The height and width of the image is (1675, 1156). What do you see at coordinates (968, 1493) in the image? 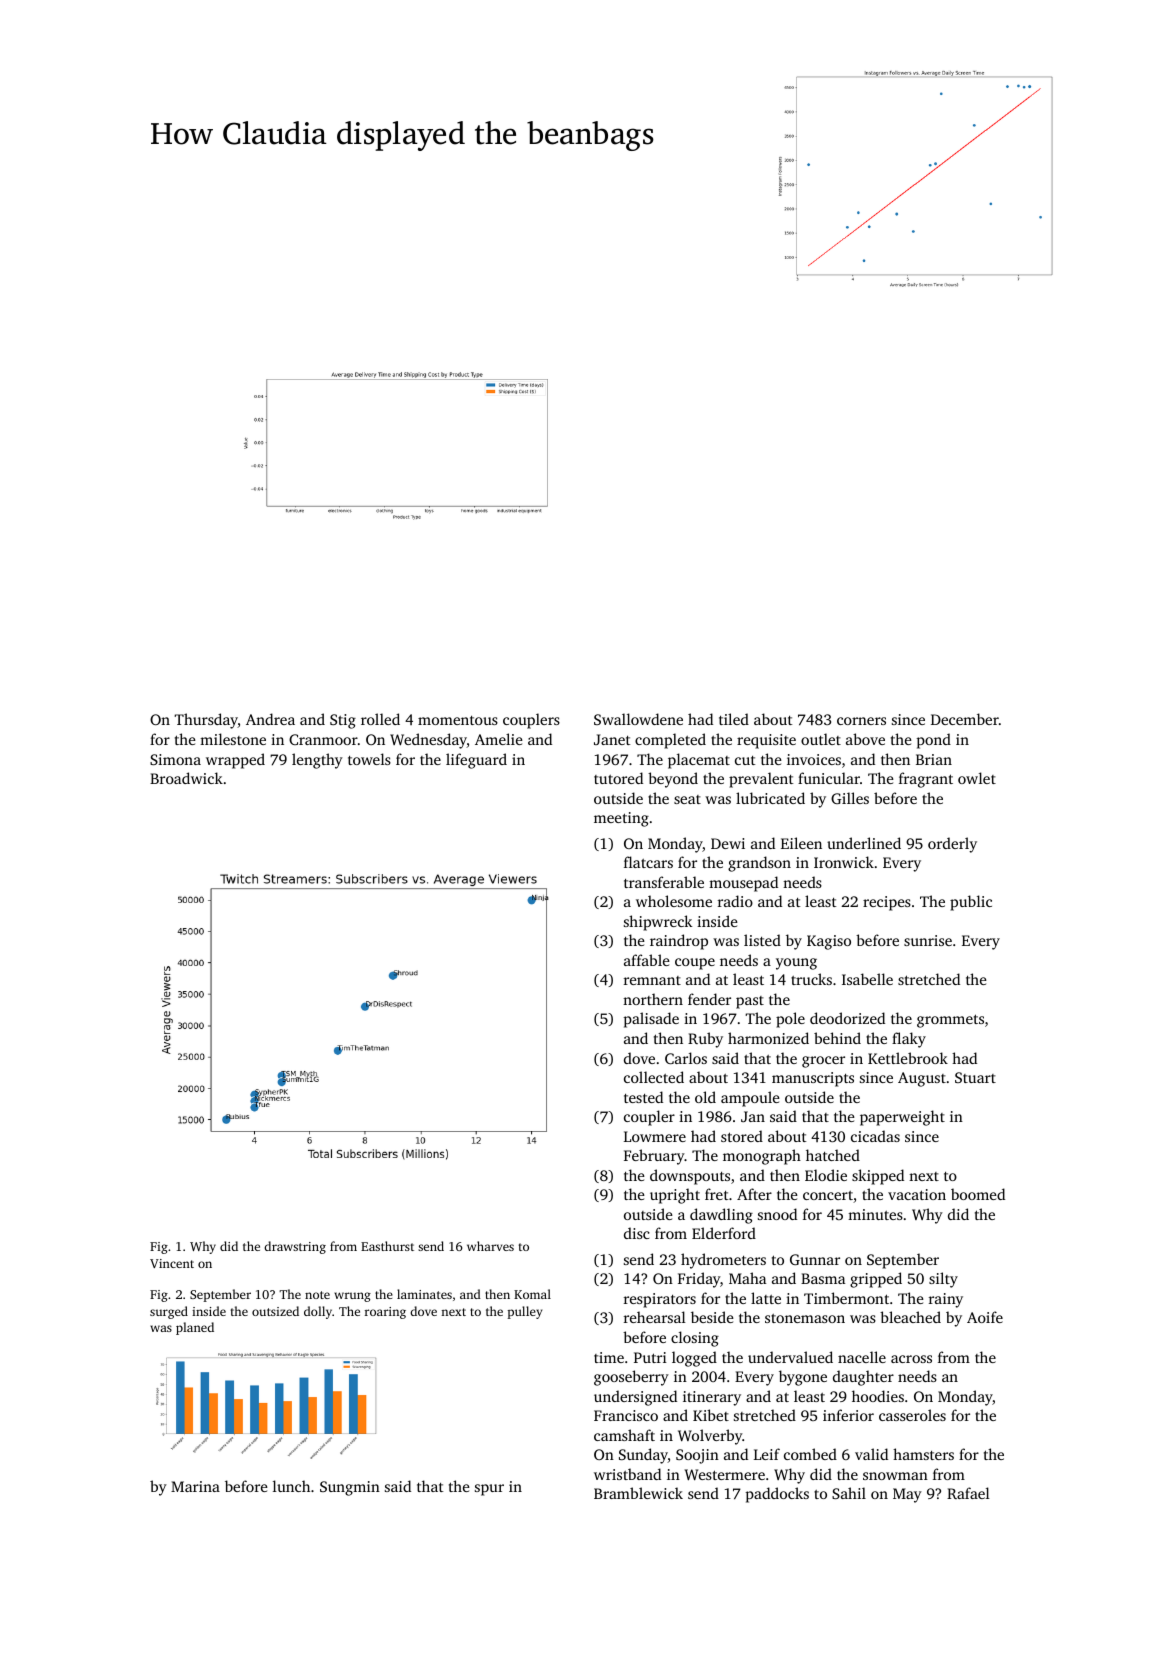
I see `Rafael` at bounding box center [968, 1493].
